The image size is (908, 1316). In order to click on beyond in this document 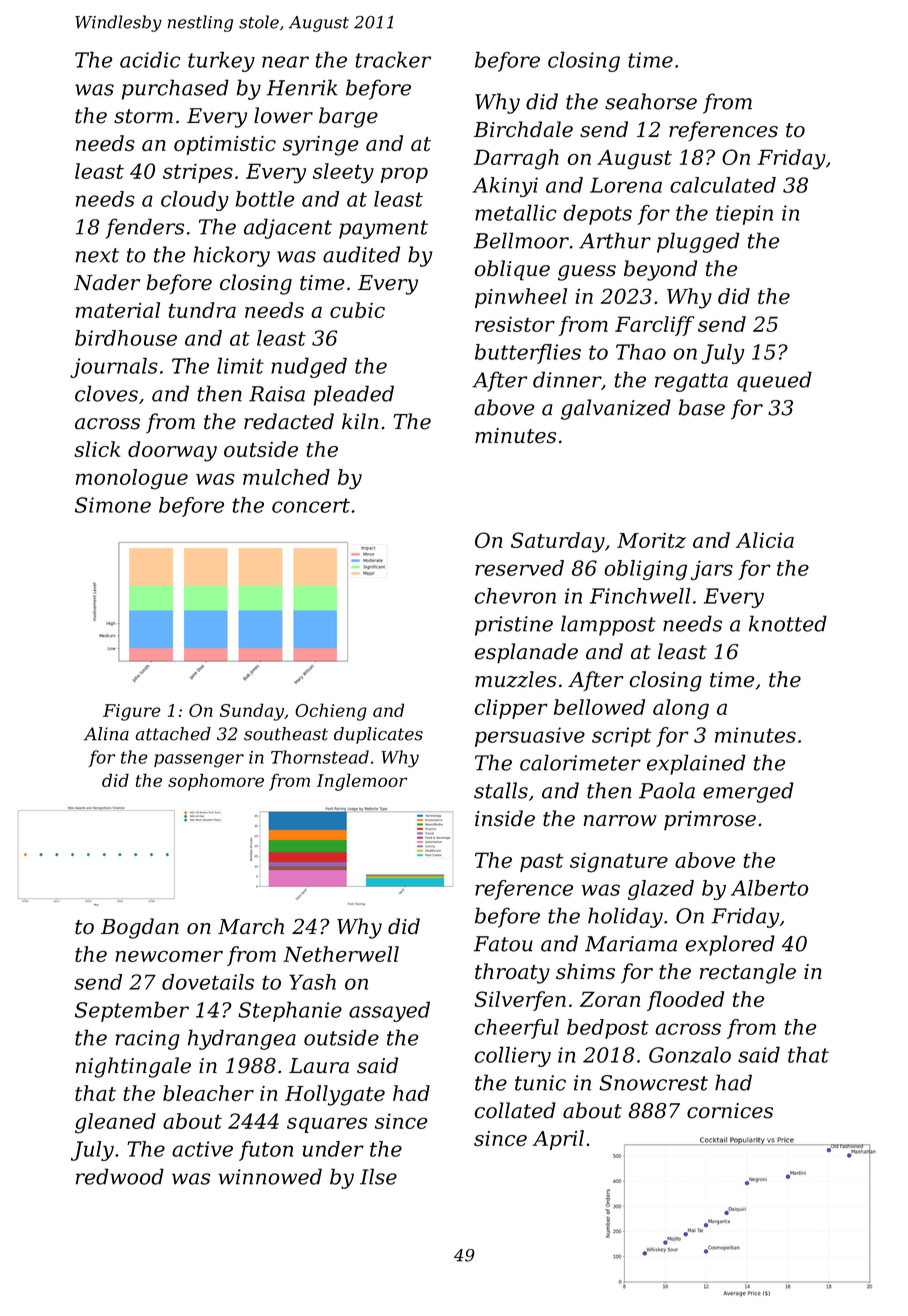, I will do `click(660, 270)`.
